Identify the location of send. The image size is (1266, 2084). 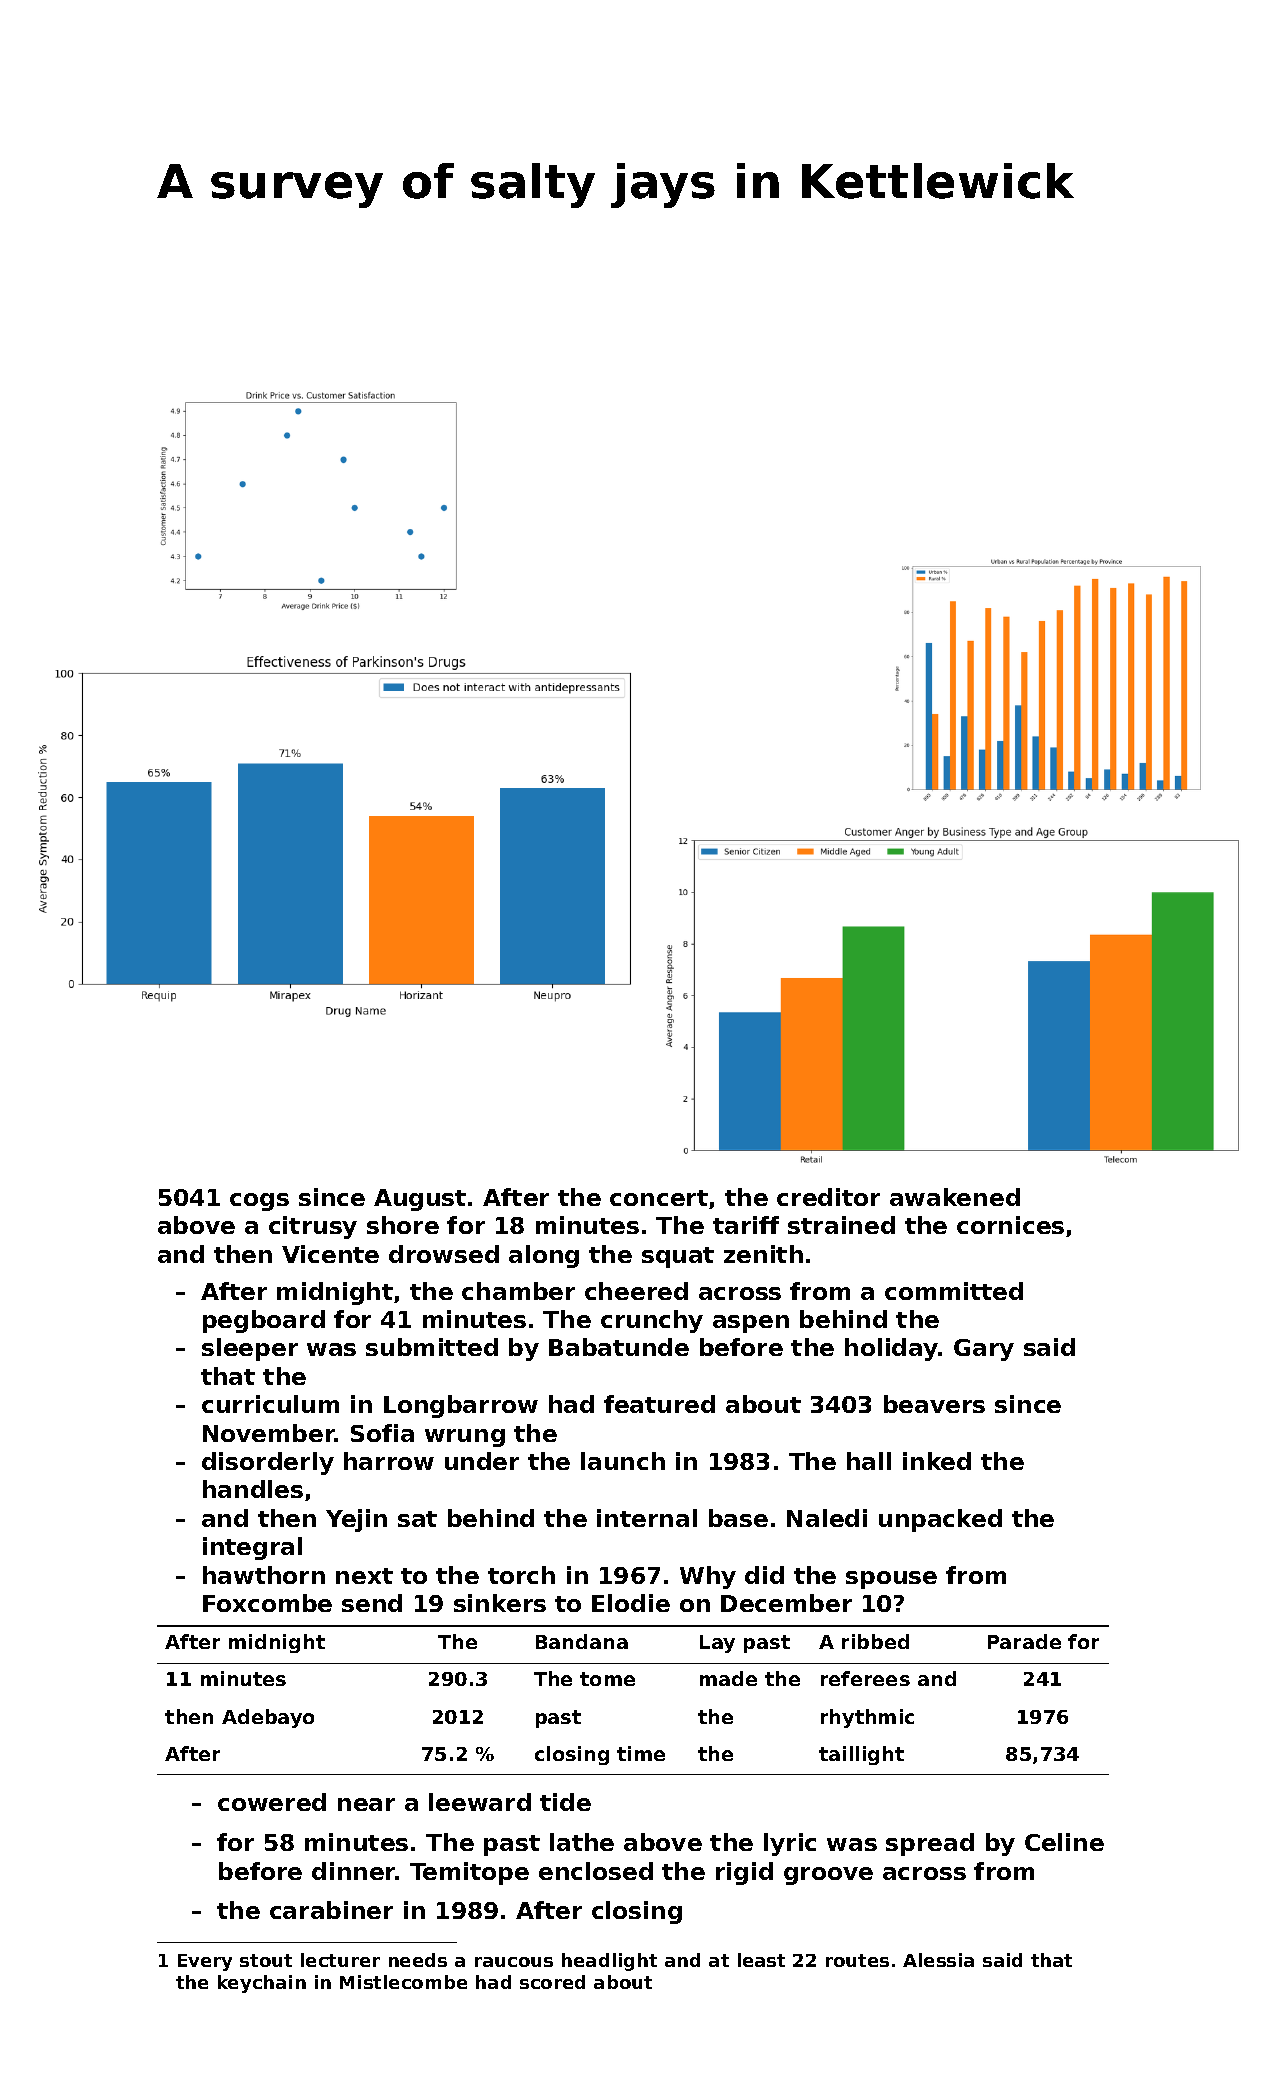
(372, 1603).
